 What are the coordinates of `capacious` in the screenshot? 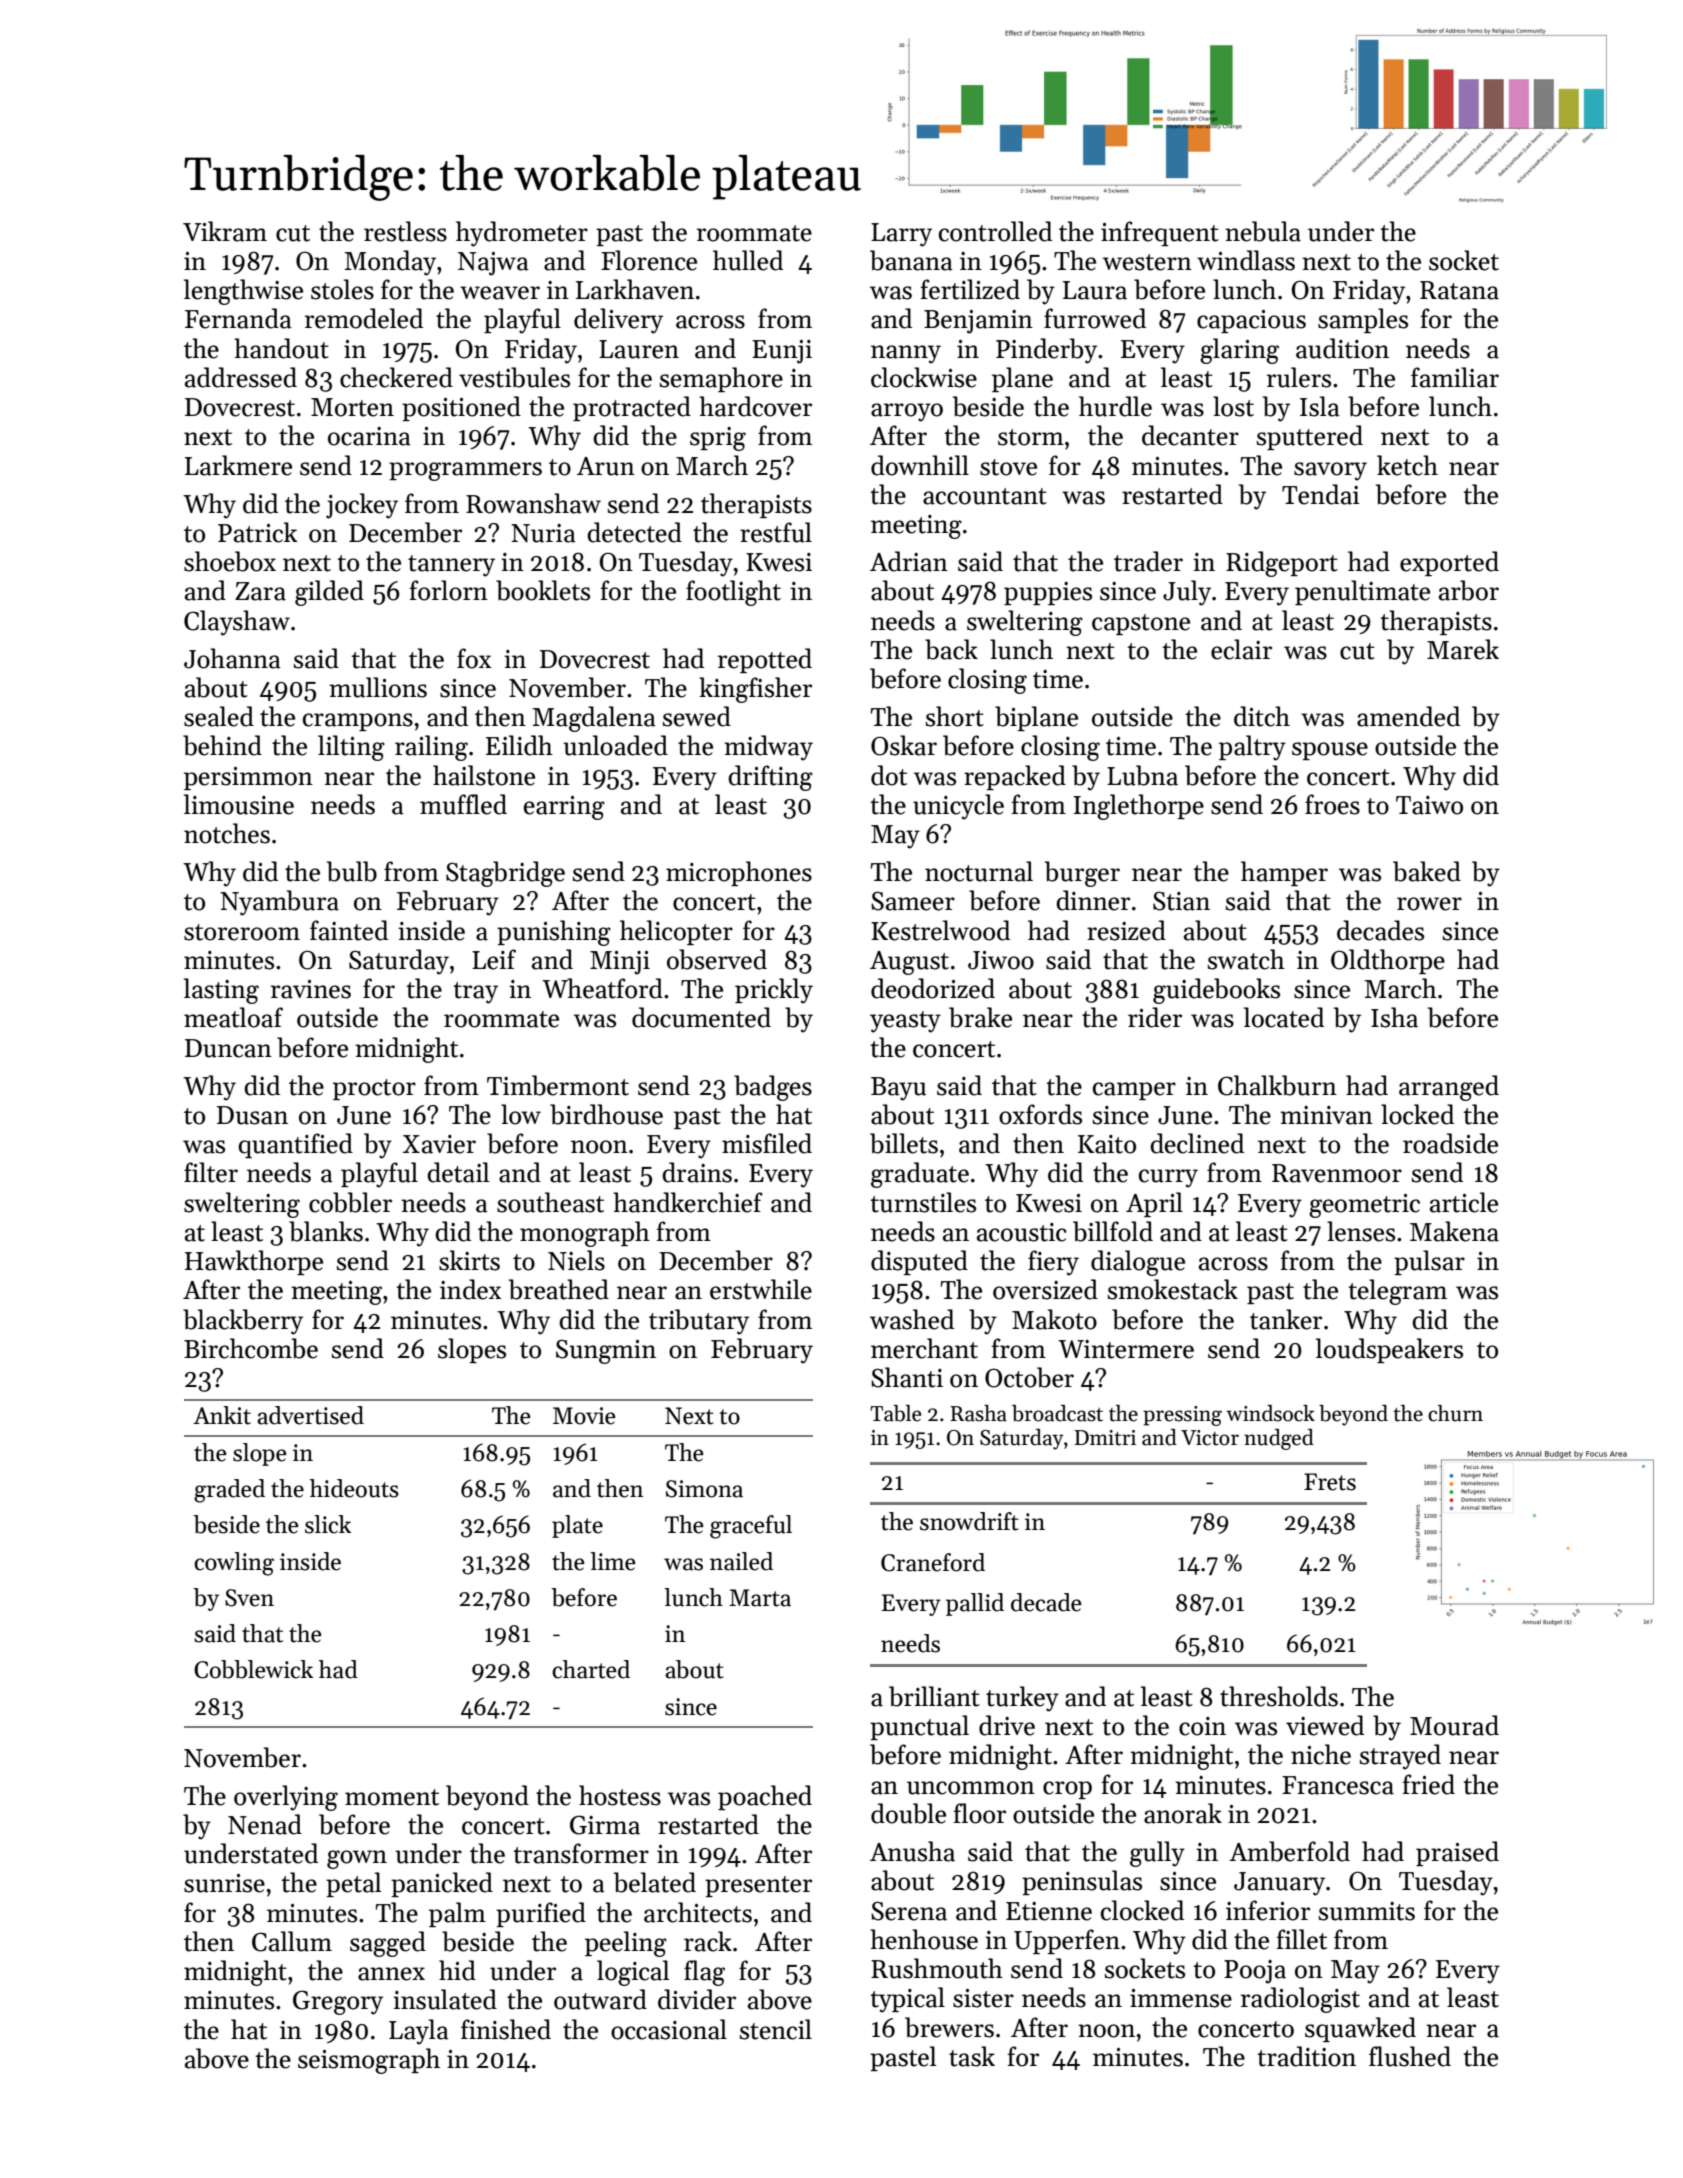 It's located at (1251, 321).
